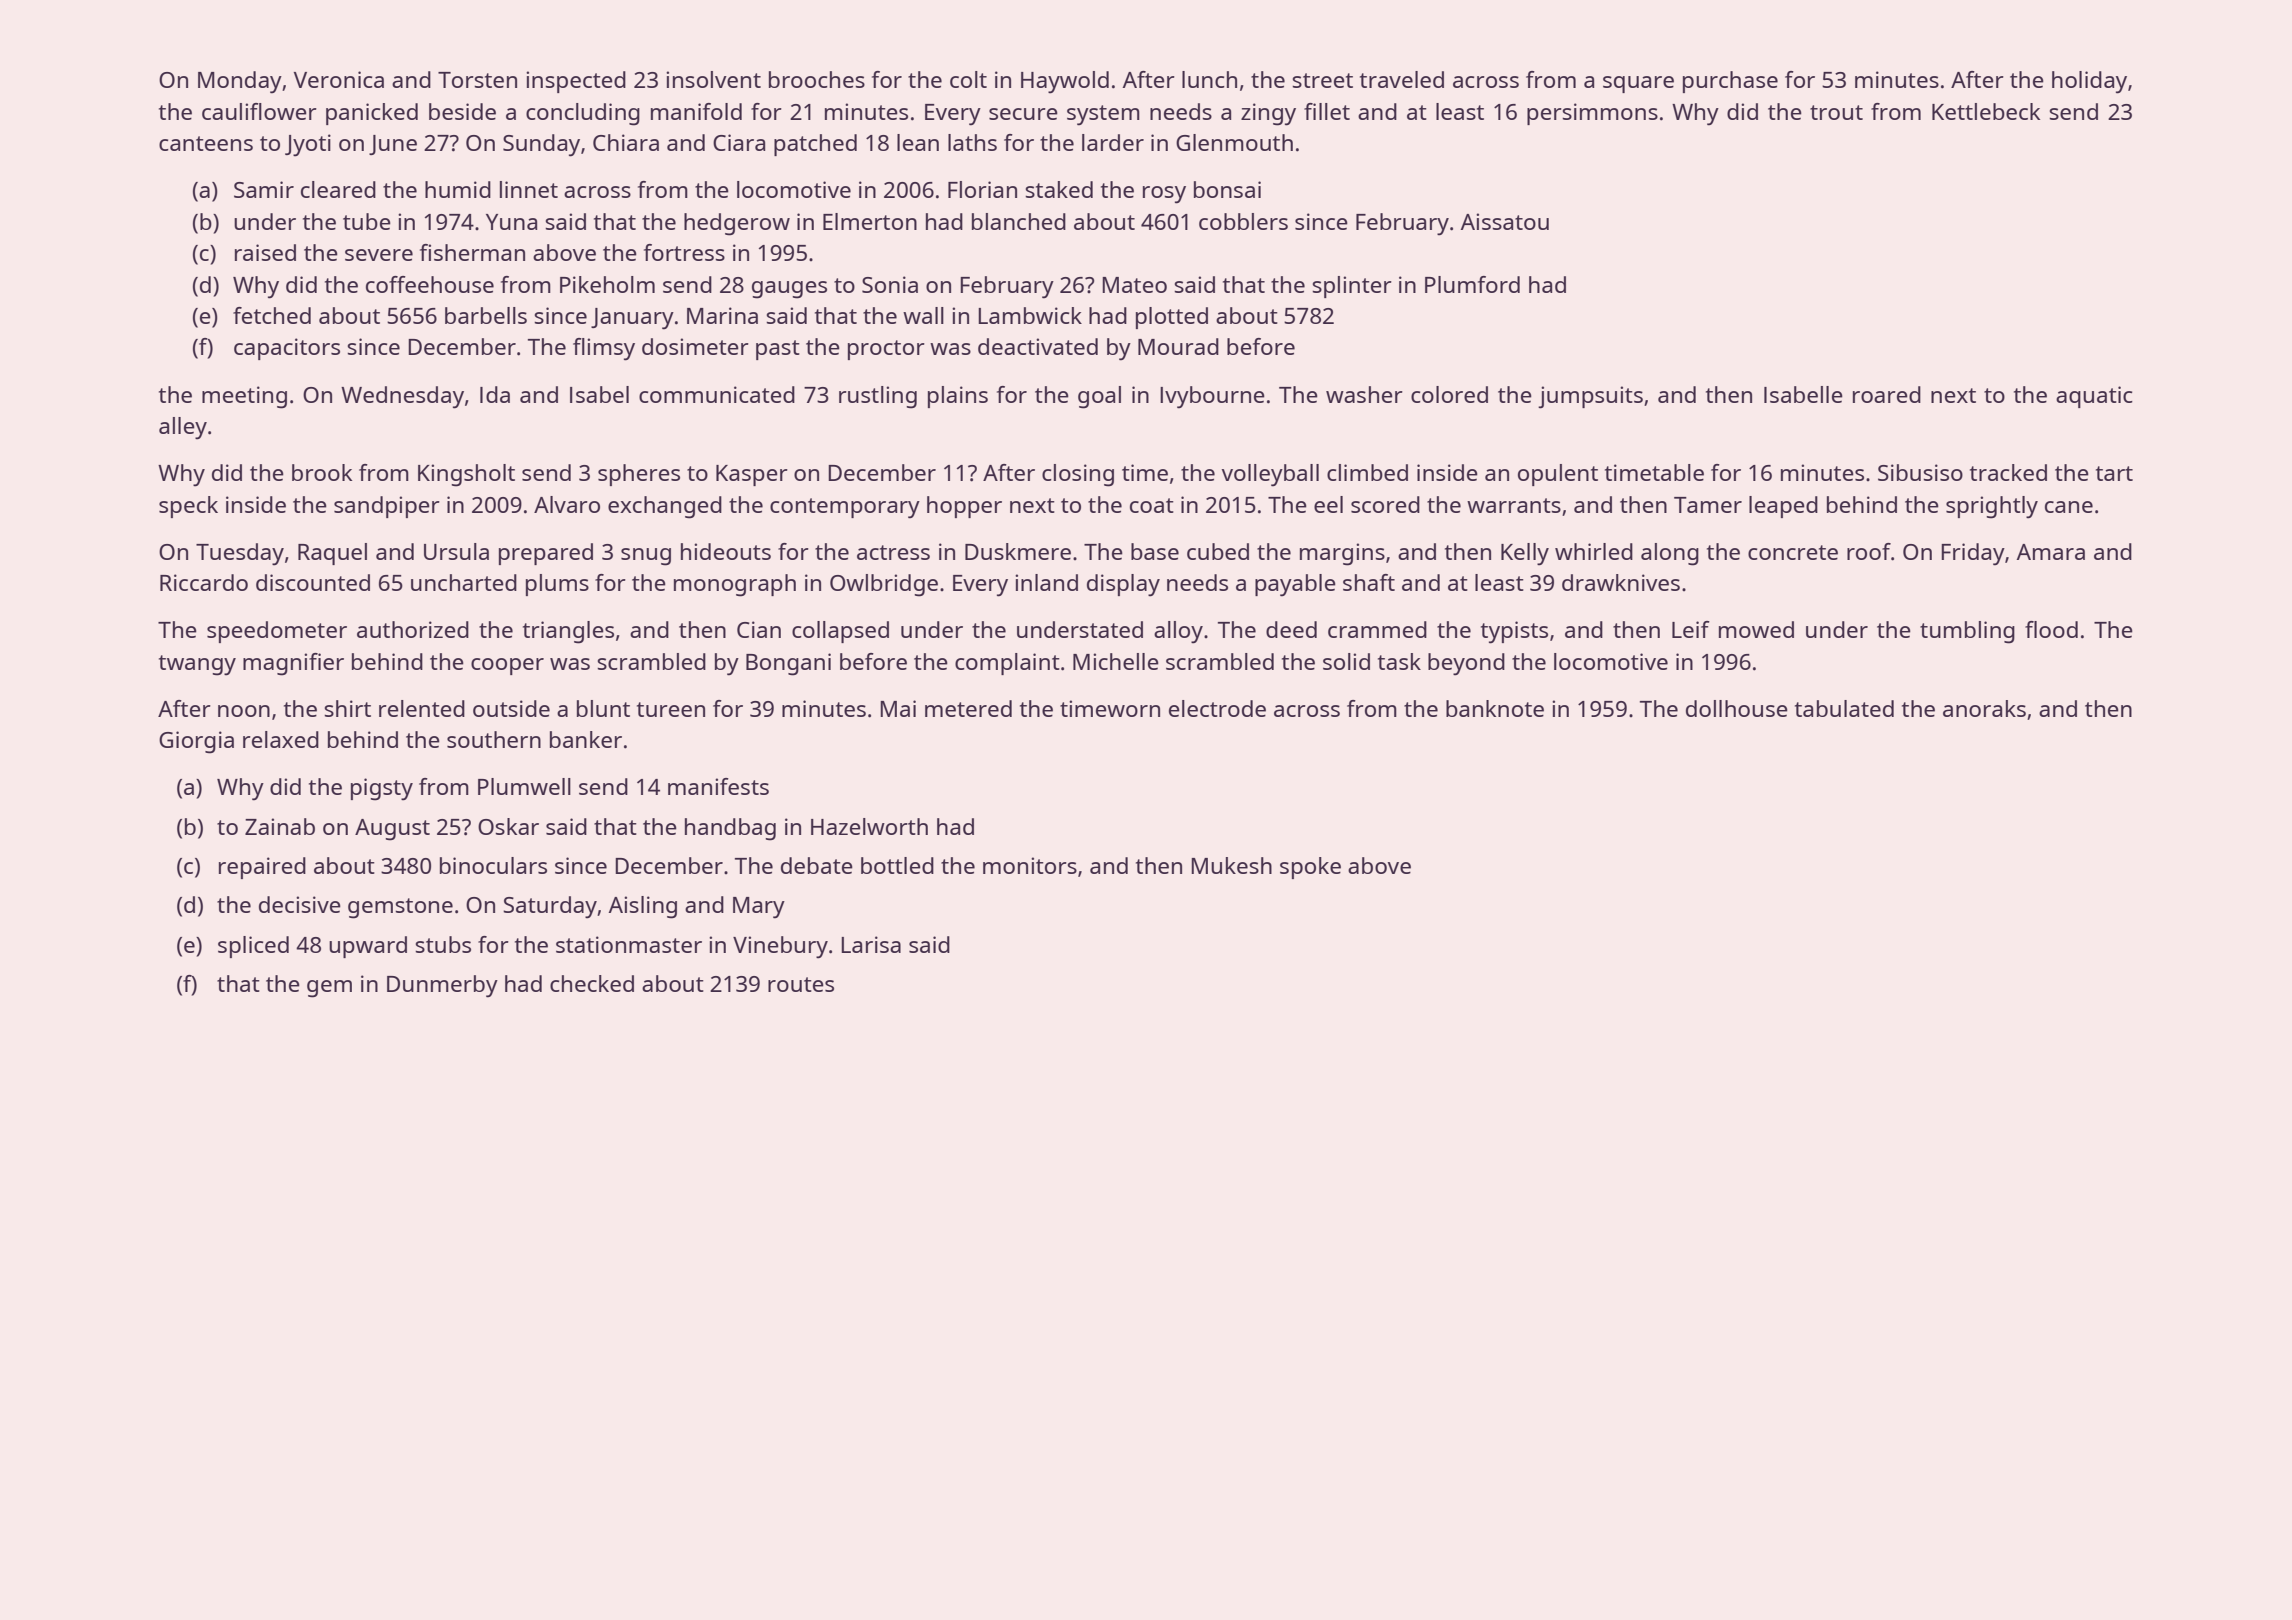  I want to click on Dunmerby, so click(442, 986).
